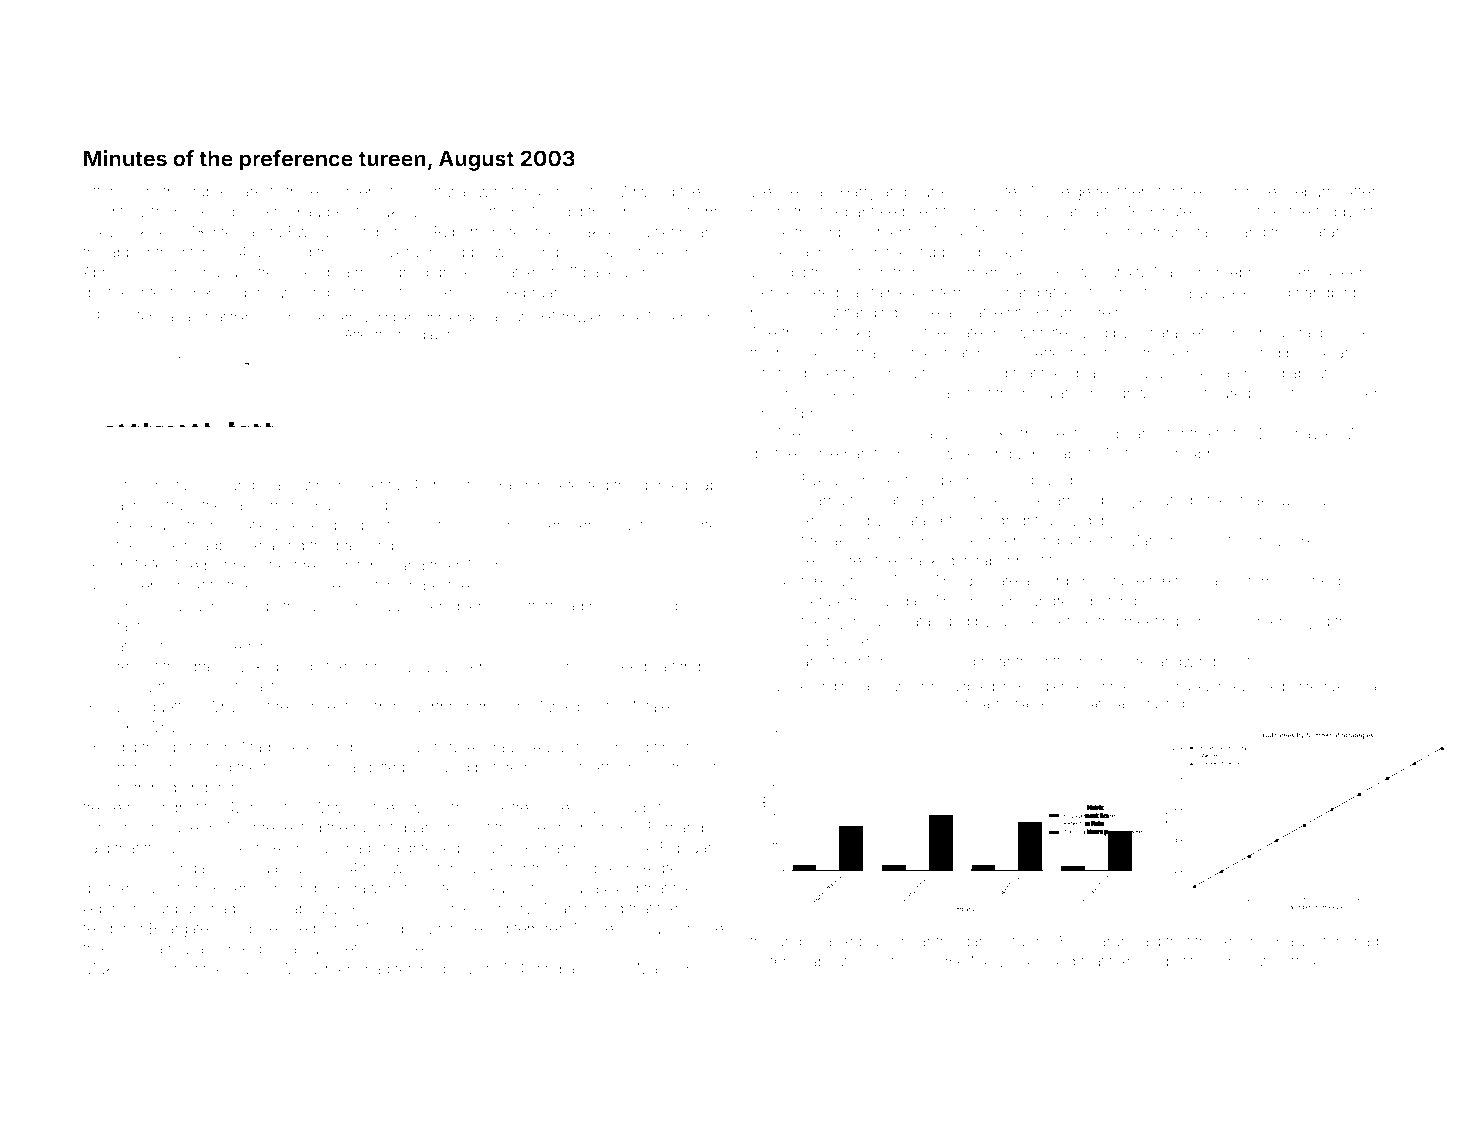  Describe the element at coordinates (777, 961) in the page. I see `watered` at that location.
